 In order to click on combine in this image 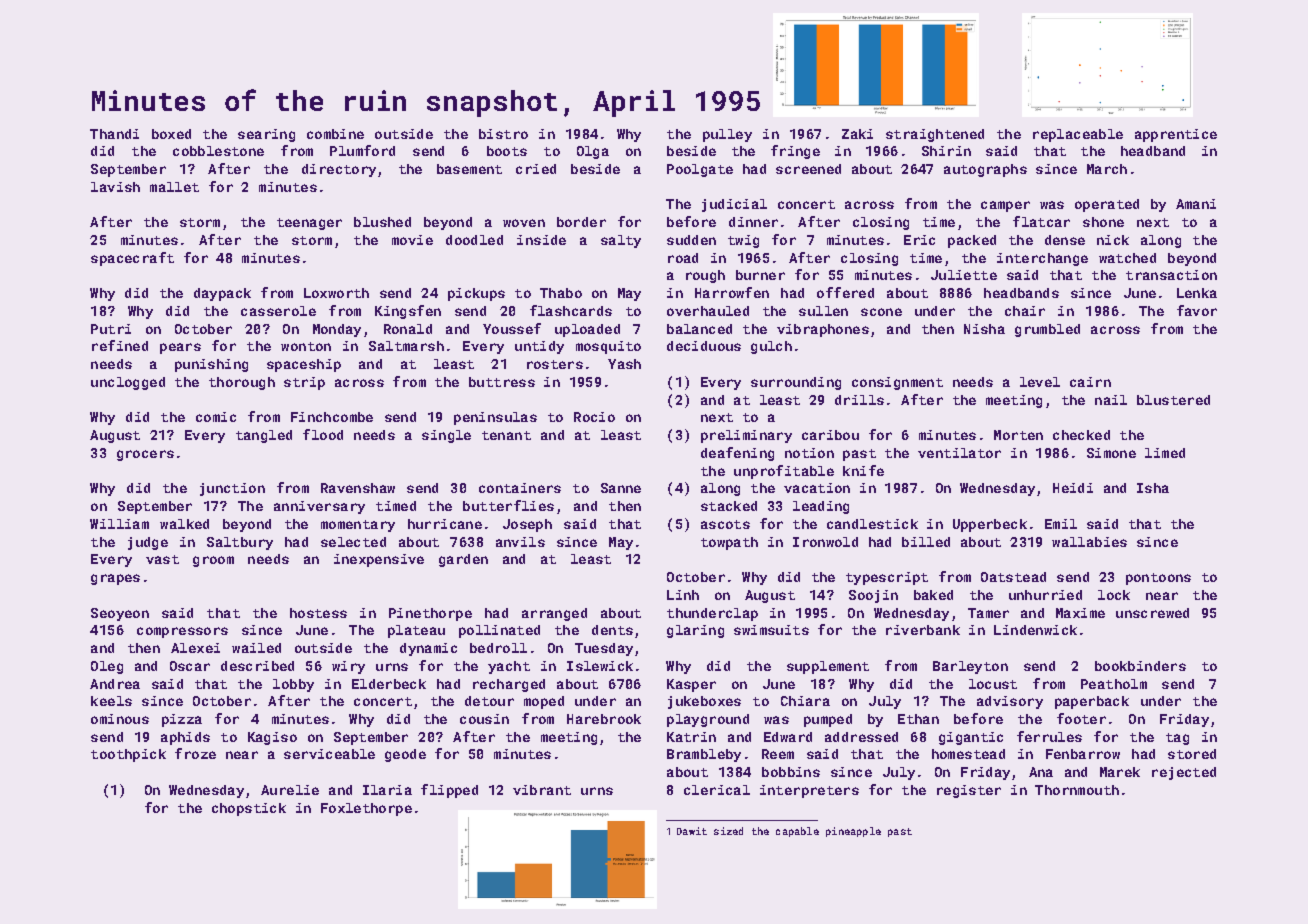, I will do `click(335, 134)`.
